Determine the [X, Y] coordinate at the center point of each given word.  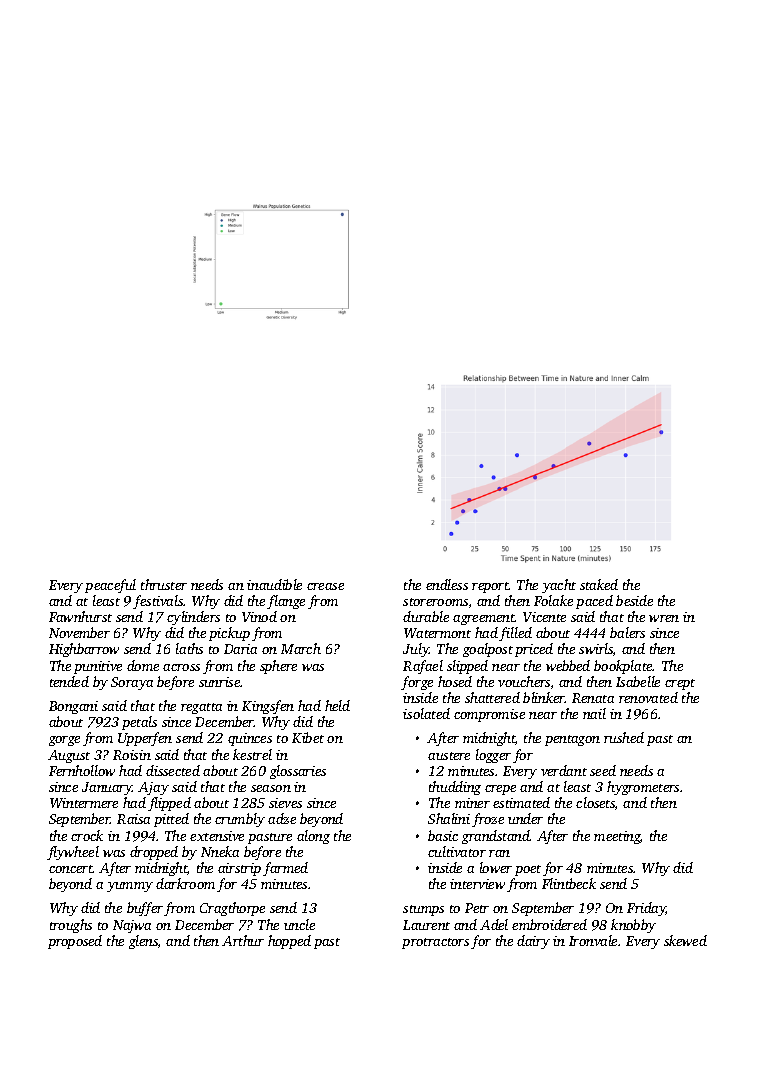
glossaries [298, 772]
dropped [154, 853]
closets [595, 802]
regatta [201, 708]
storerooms [435, 602]
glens [143, 942]
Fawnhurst [80, 616]
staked [599, 584]
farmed [285, 869]
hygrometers [643, 788]
